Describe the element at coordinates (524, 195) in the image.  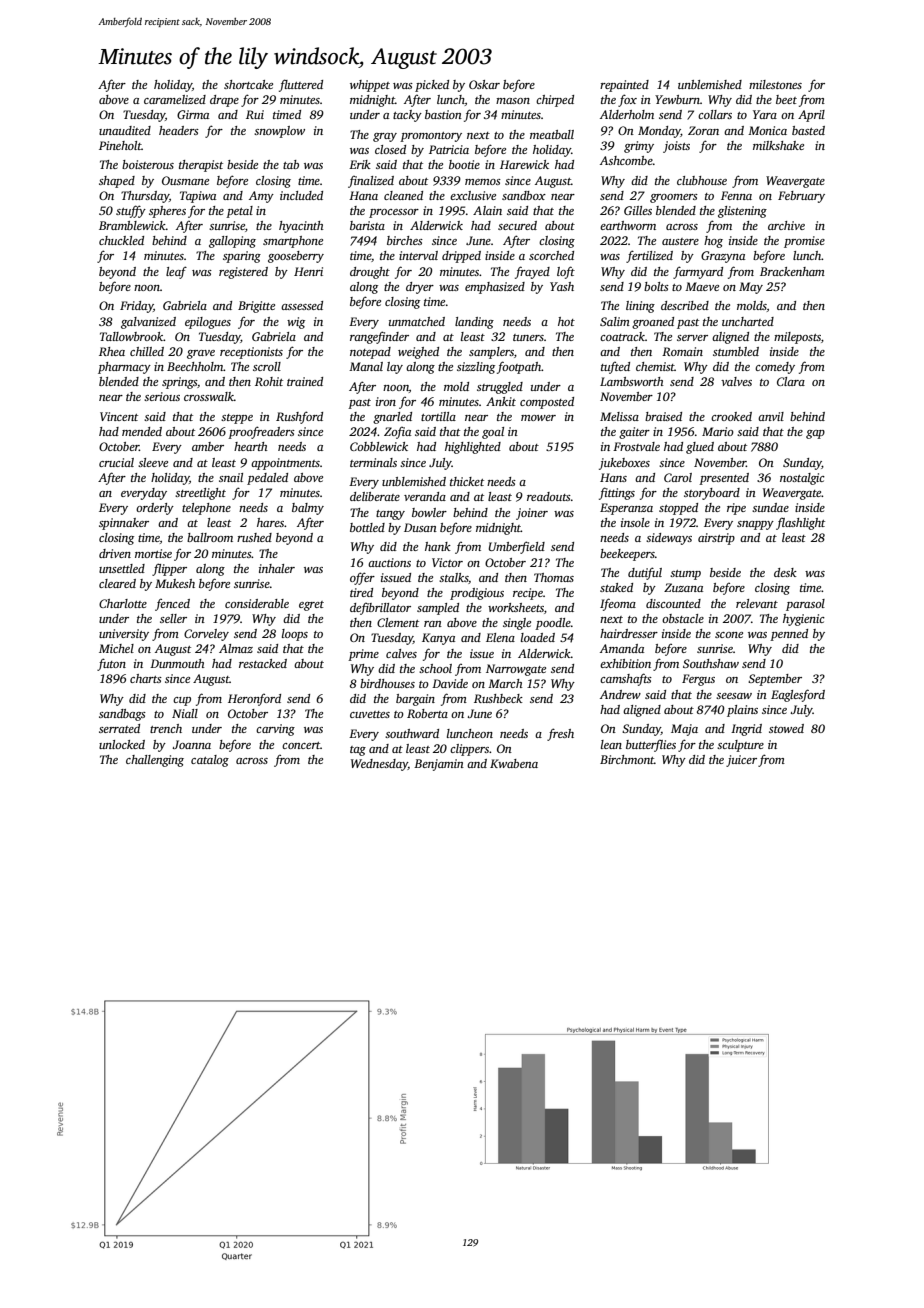
I see `sandbox` at that location.
